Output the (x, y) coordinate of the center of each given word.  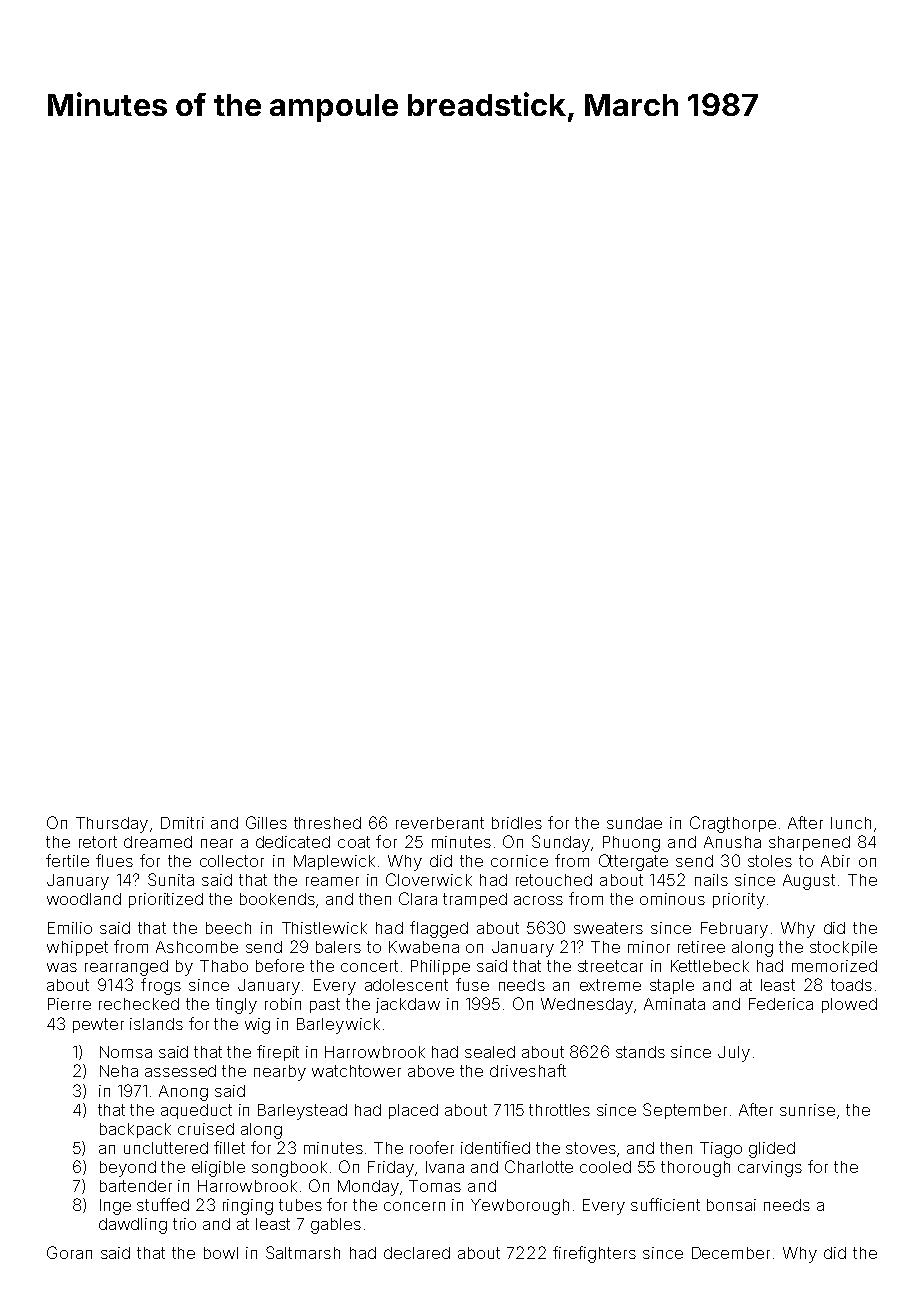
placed (413, 1111)
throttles (559, 1110)
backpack (135, 1130)
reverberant (440, 823)
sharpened (809, 843)
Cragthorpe (733, 824)
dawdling (133, 1226)
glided (772, 1150)
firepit (278, 1053)
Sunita (171, 879)
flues (114, 860)
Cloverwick (429, 879)
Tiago (721, 1150)
